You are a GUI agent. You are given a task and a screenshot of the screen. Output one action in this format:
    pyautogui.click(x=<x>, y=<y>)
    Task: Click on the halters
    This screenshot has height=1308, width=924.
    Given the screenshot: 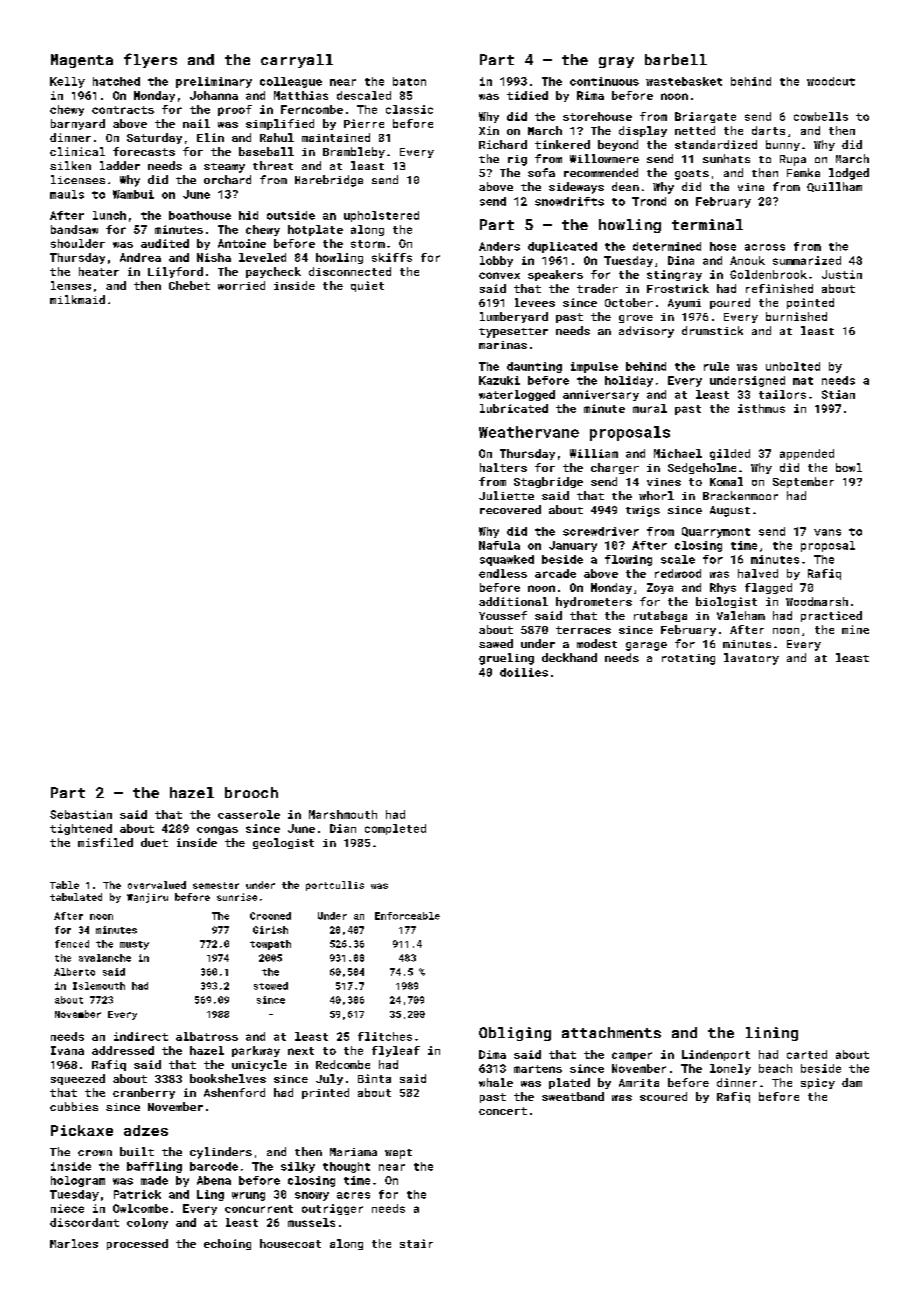 What is the action you would take?
    pyautogui.click(x=503, y=467)
